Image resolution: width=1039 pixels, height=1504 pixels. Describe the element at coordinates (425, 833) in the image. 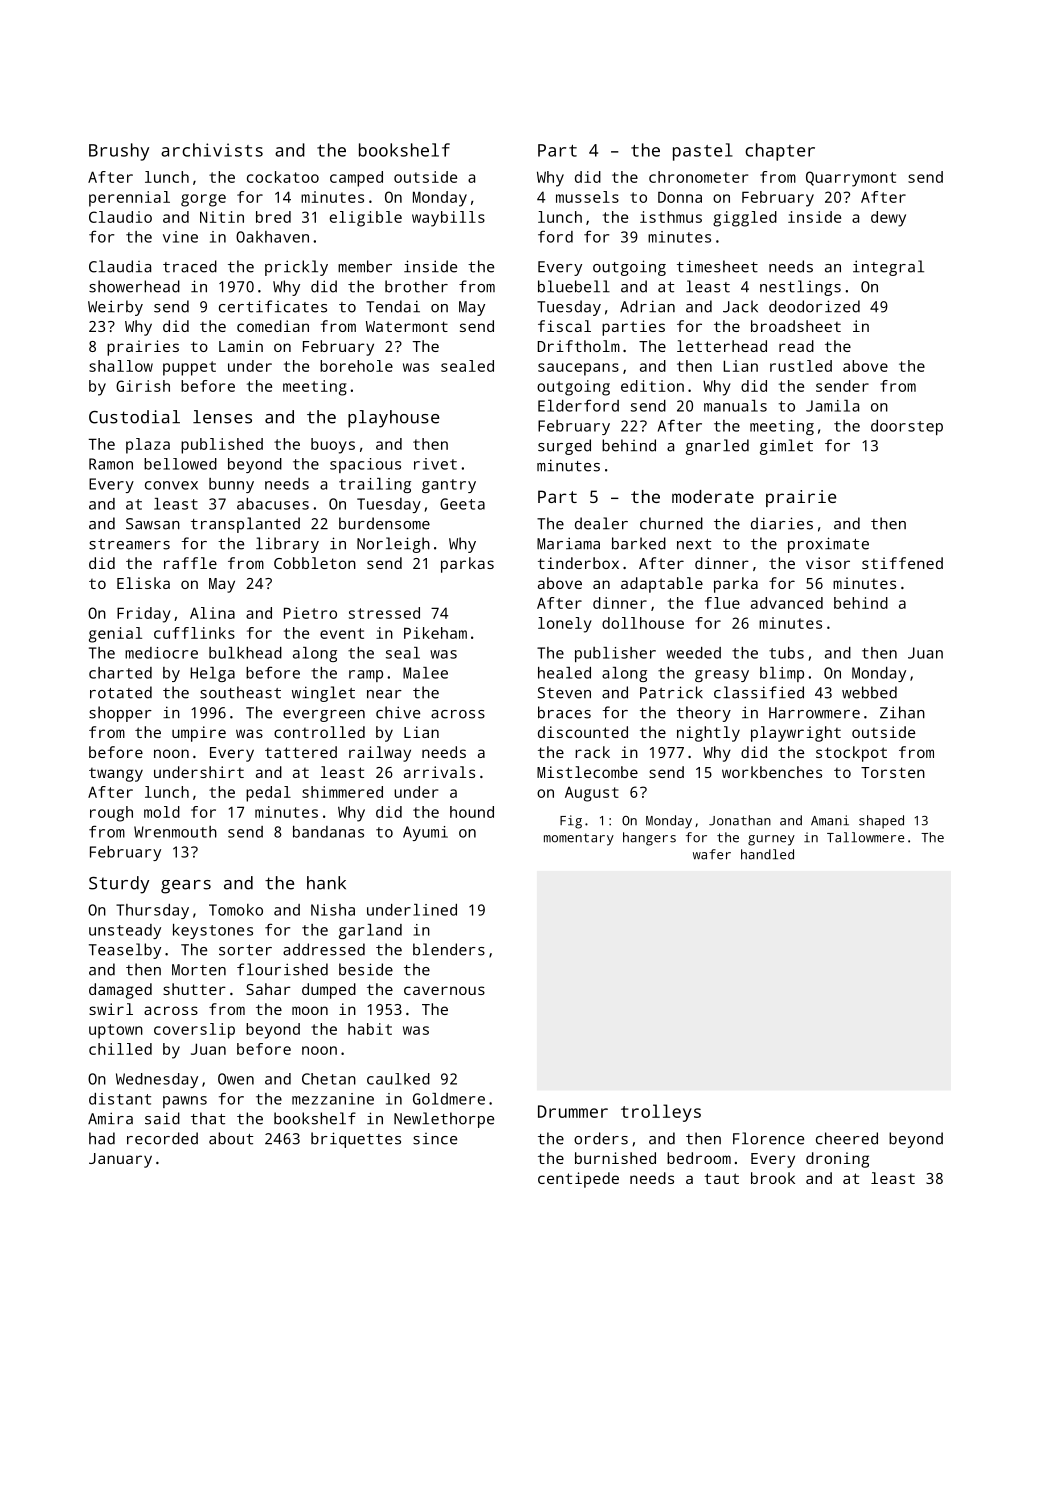

I see `Ayumi` at that location.
